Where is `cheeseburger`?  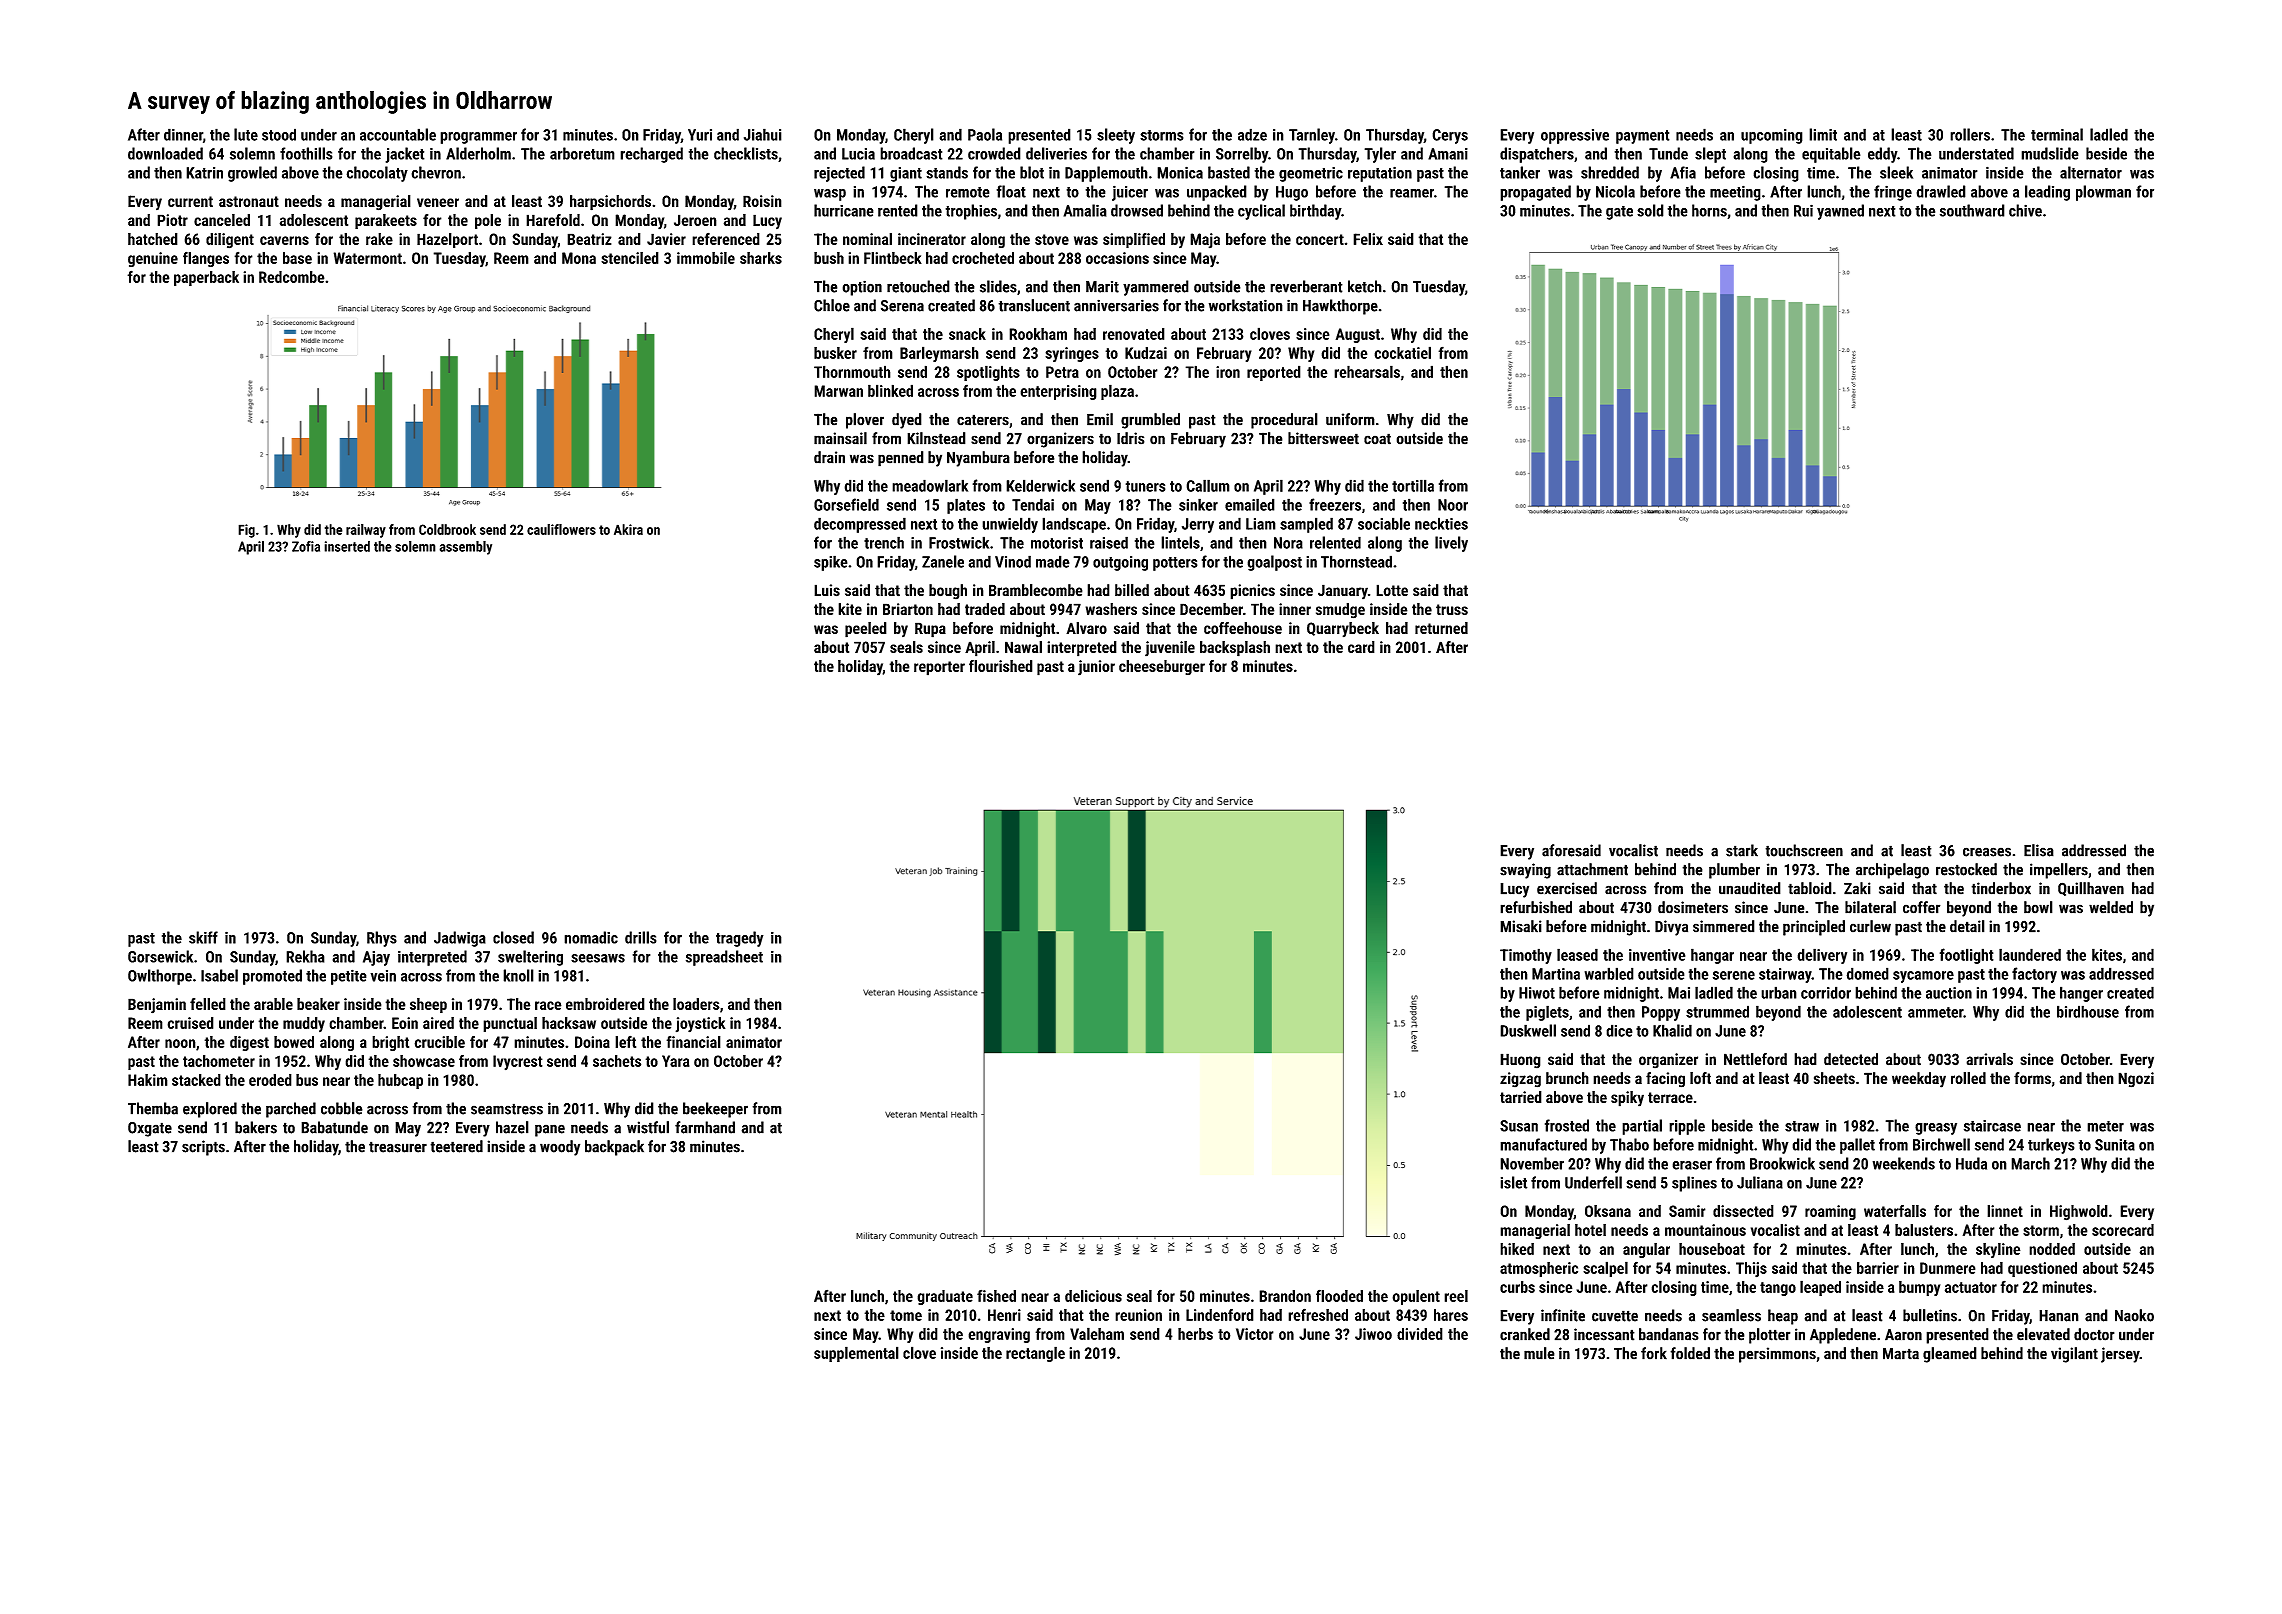
cheeseburger is located at coordinates (1162, 667).
